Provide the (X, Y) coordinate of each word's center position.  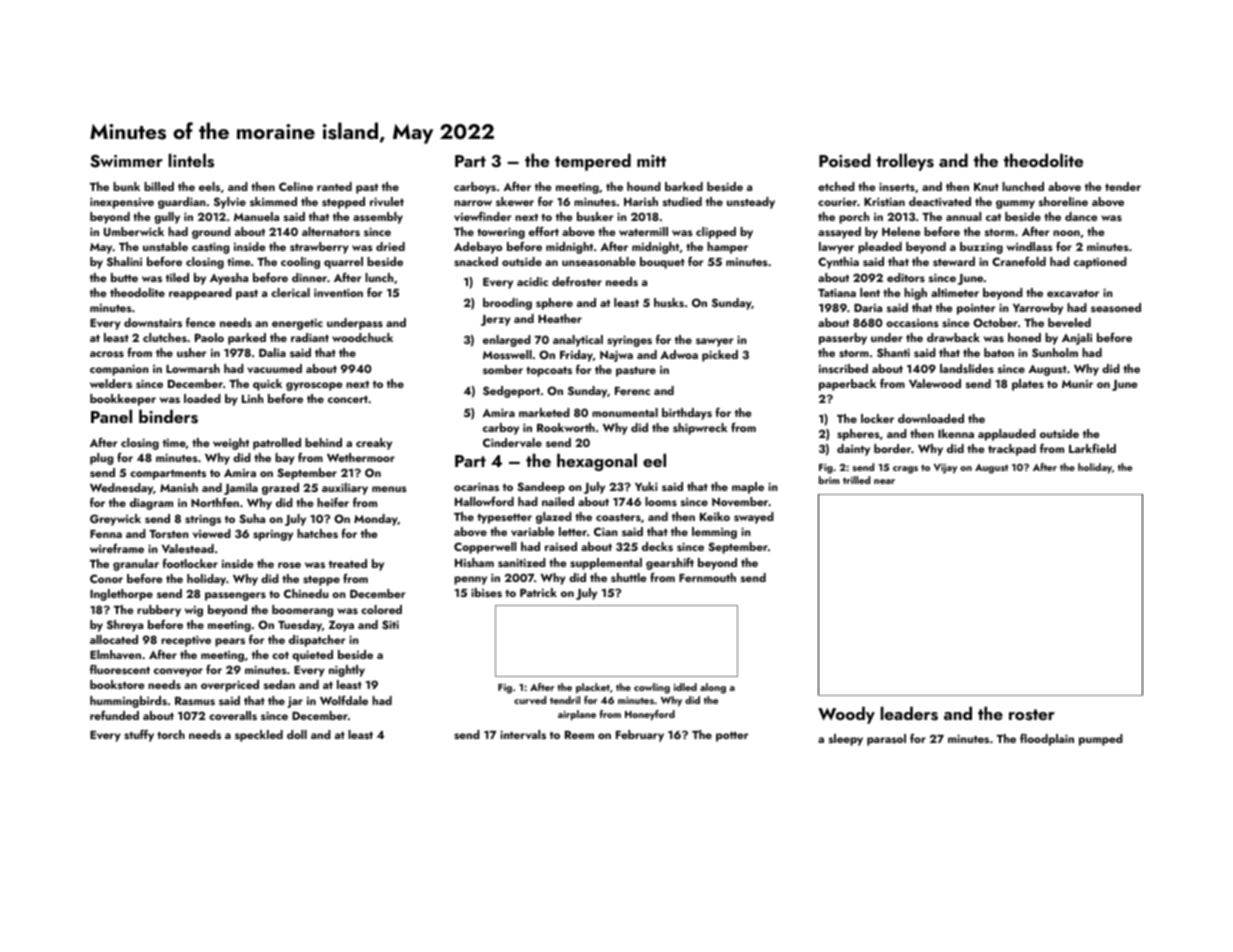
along (713, 688)
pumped (1101, 740)
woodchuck (362, 337)
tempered (593, 162)
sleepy (846, 740)
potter (732, 737)
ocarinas (476, 486)
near (884, 481)
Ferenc (632, 391)
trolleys (905, 162)
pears (230, 642)
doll (297, 734)
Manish (179, 487)
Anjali (1077, 339)
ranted (334, 186)
